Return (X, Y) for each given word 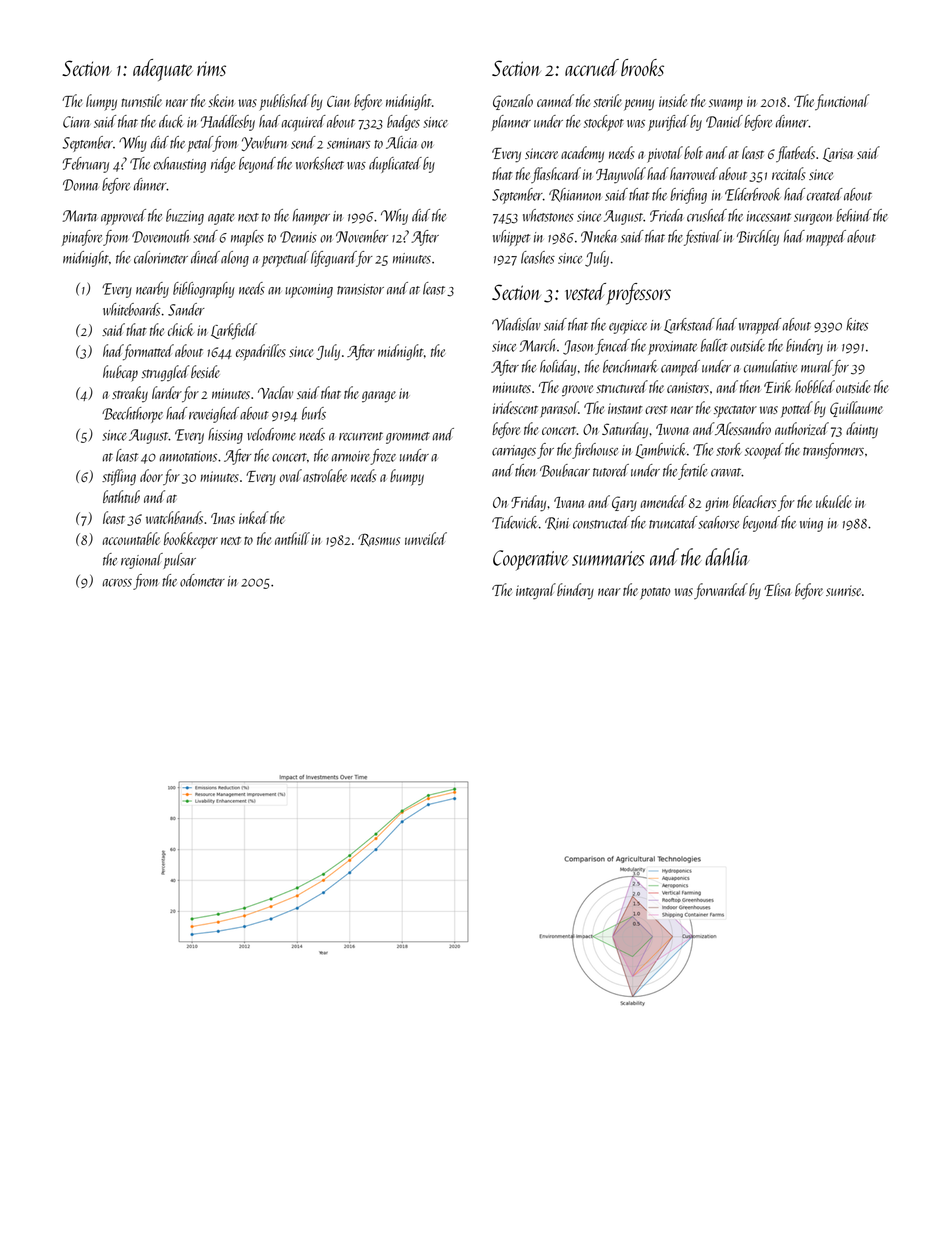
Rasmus (379, 540)
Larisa (838, 155)
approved (123, 217)
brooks (642, 67)
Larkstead (689, 326)
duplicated (395, 165)
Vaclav (275, 392)
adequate (163, 70)
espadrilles (261, 352)
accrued (592, 67)
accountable (131, 538)
